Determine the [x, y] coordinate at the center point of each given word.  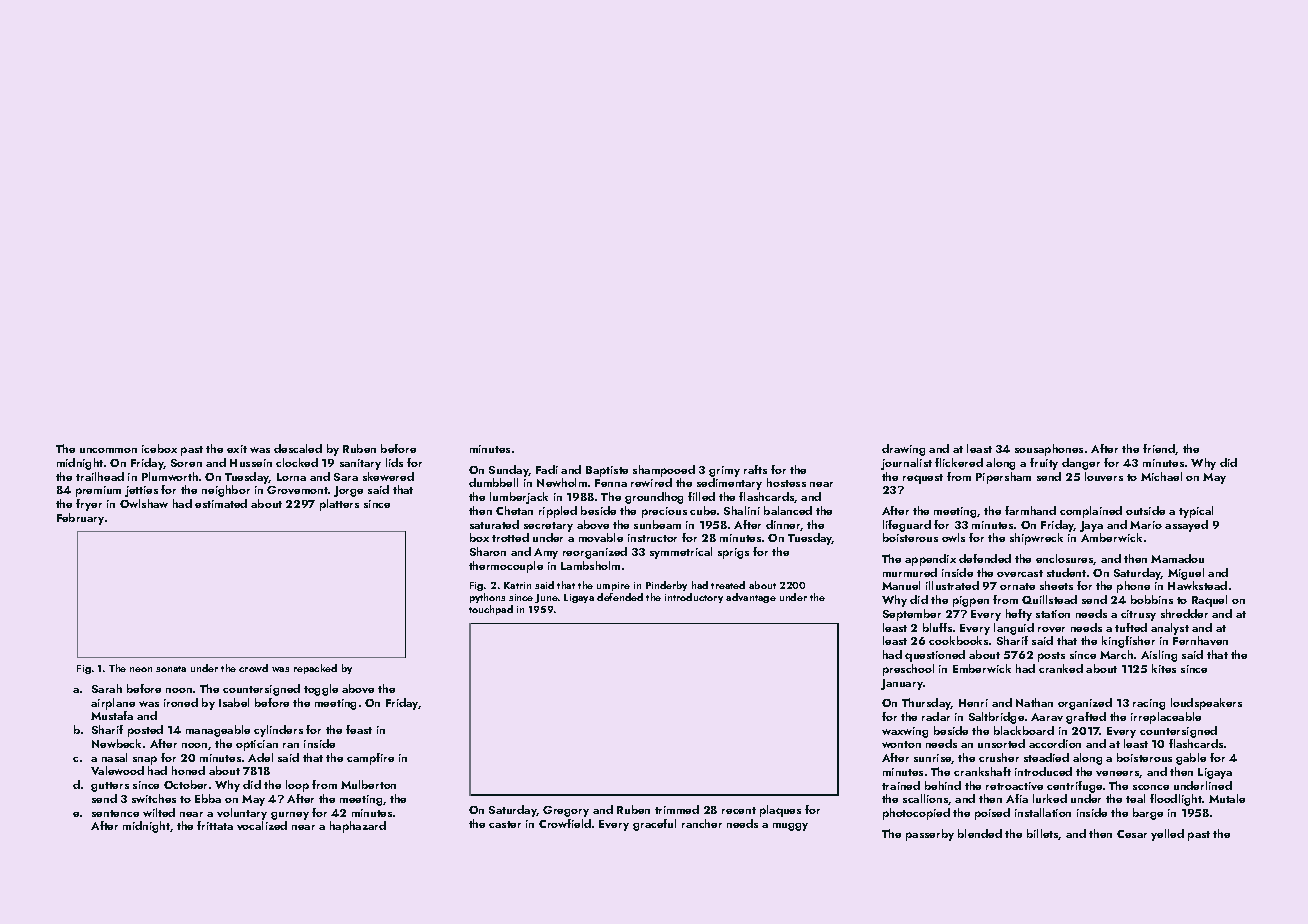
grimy [724, 471]
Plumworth [170, 476]
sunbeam [657, 524]
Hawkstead [1197, 585]
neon [141, 669]
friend [1159, 449]
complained [1091, 512]
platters [339, 505]
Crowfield [565, 823]
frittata [215, 825]
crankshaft [982, 771]
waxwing [905, 732]
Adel [260, 757]
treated [728, 585]
